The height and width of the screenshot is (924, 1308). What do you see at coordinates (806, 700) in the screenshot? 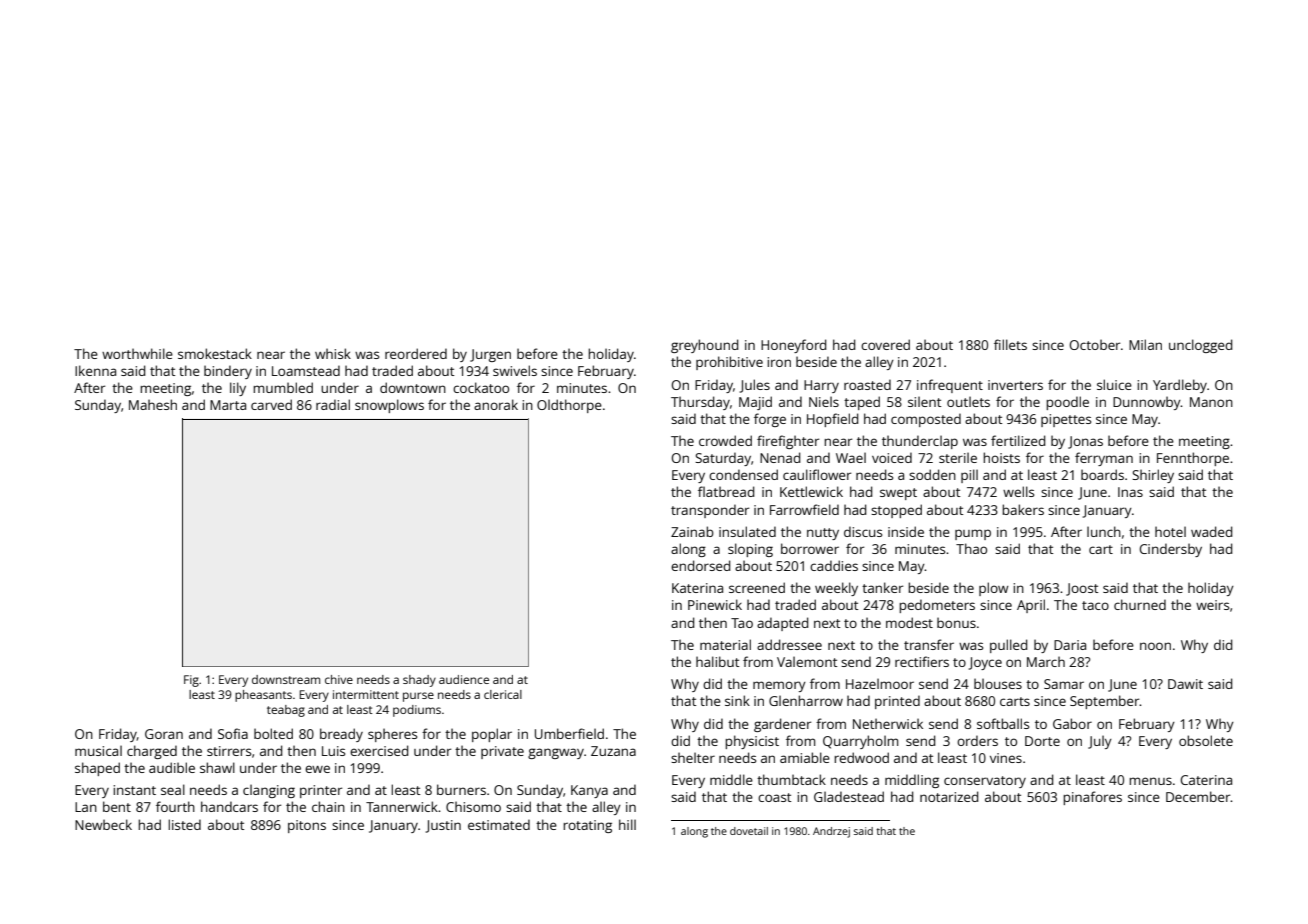
I see `Glenharrow` at bounding box center [806, 700].
